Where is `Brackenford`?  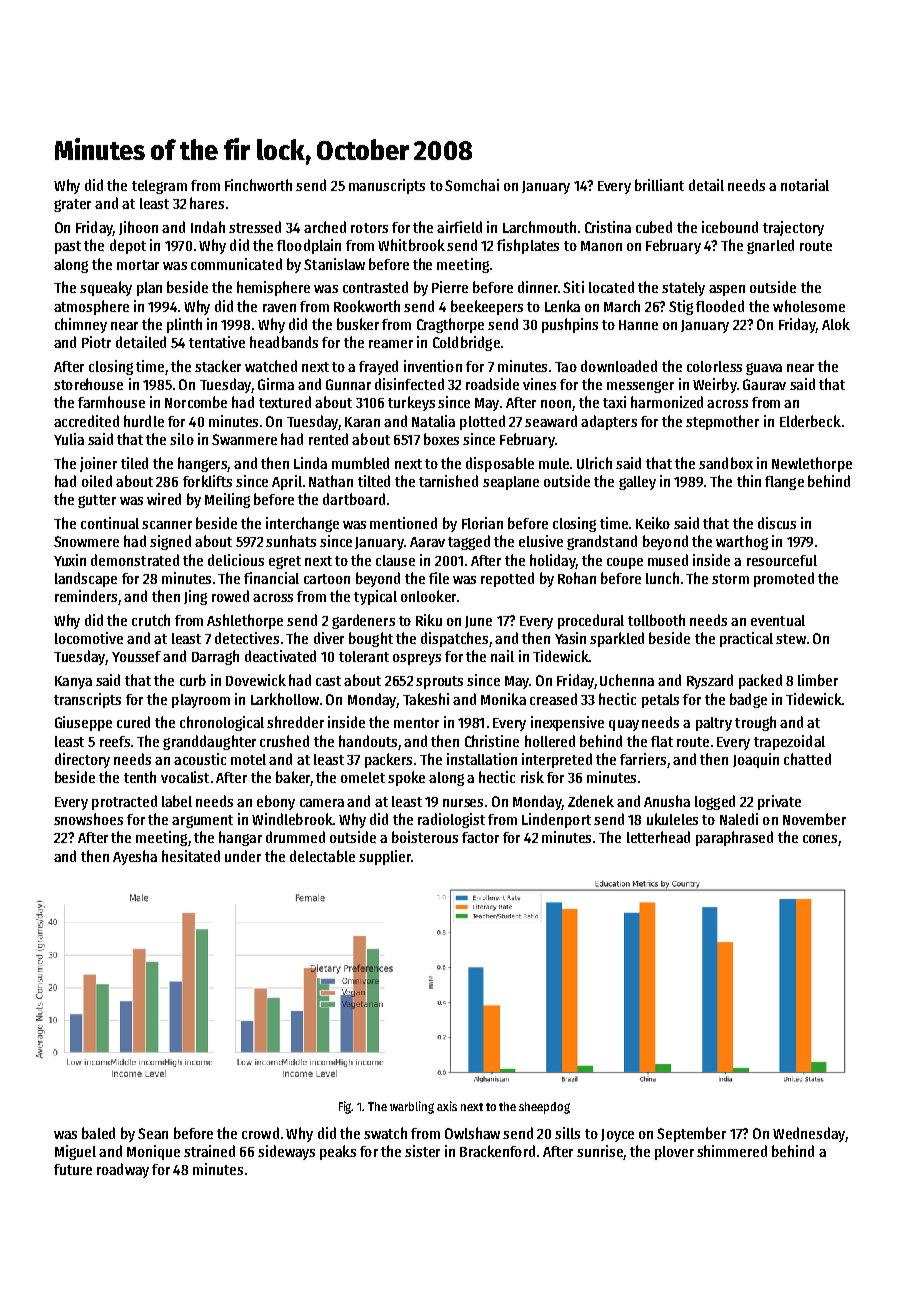
Brackenford is located at coordinates (497, 1151).
